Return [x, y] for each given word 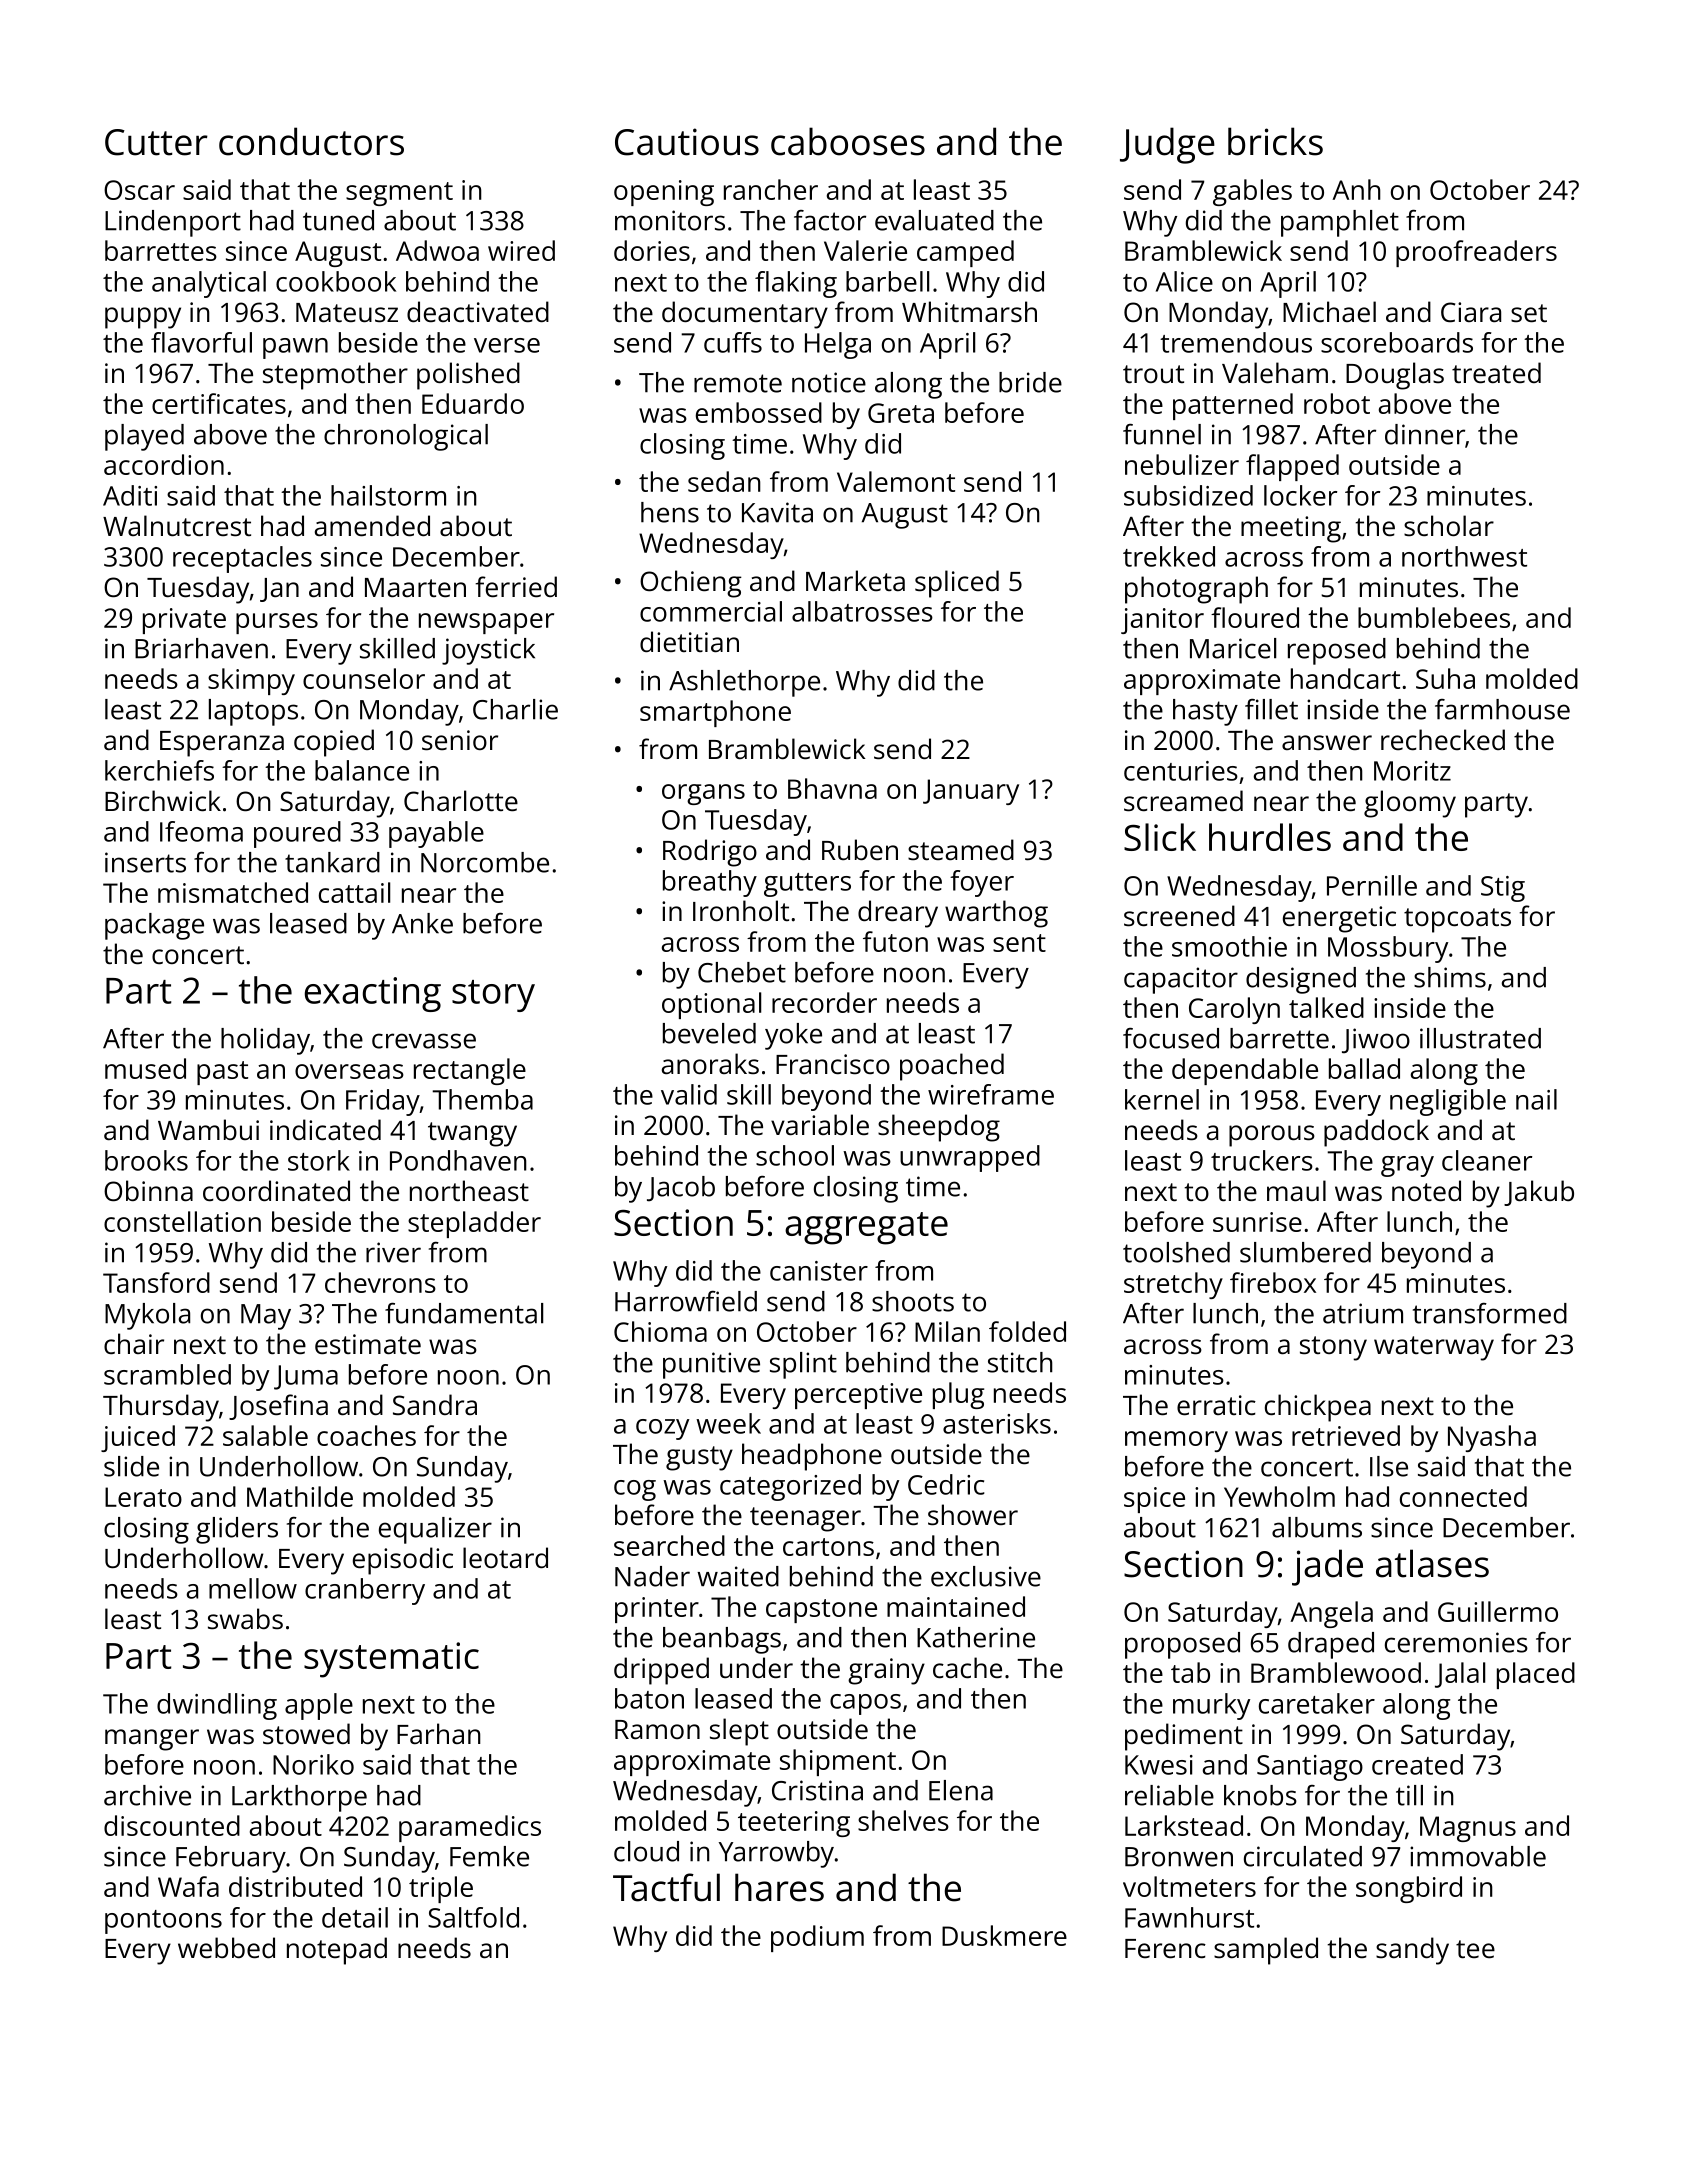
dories [652, 250]
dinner [1425, 434]
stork [319, 1160]
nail [1536, 1099]
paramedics [470, 1828]
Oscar [139, 190]
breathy [710, 883]
